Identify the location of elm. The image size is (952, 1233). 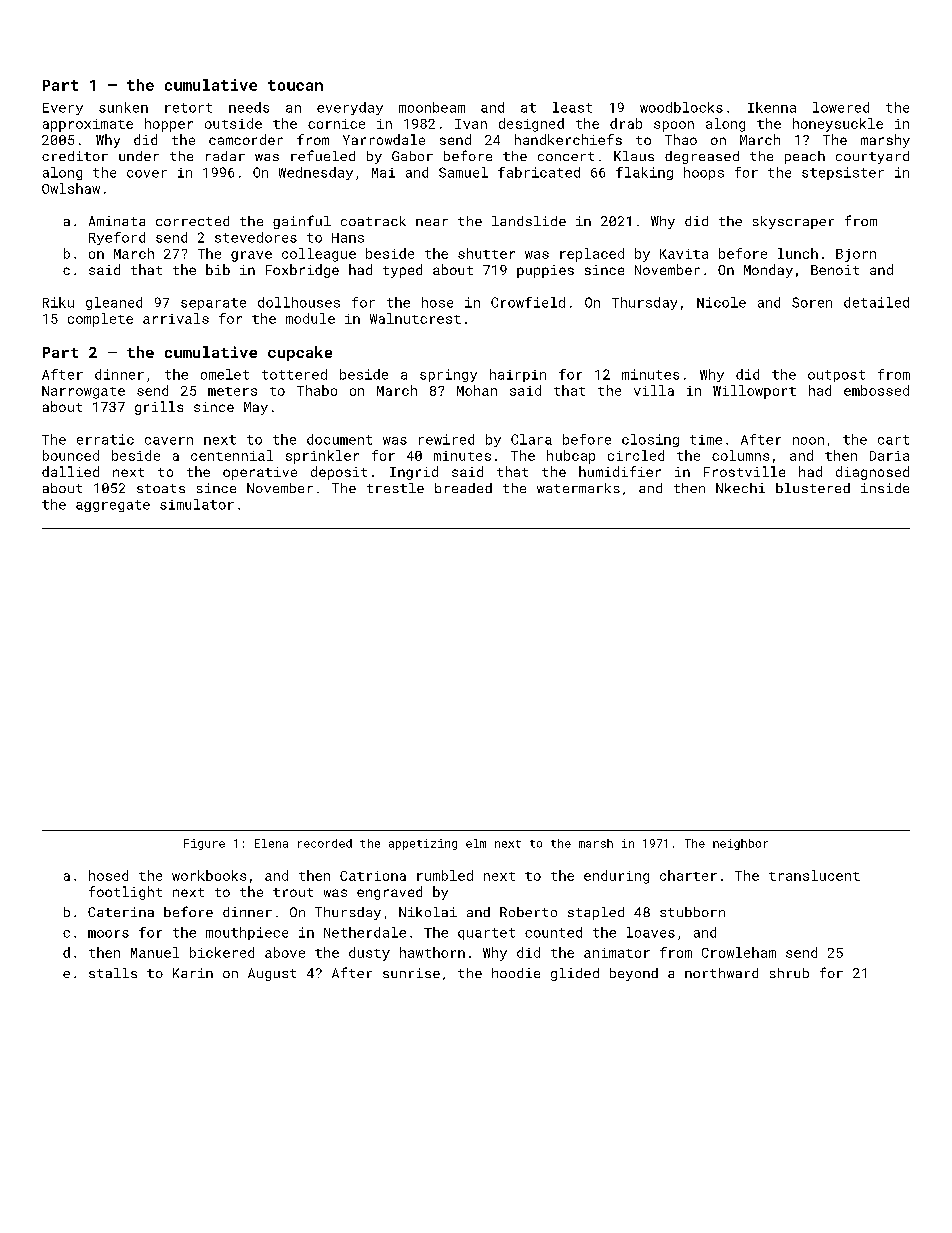
(476, 843).
